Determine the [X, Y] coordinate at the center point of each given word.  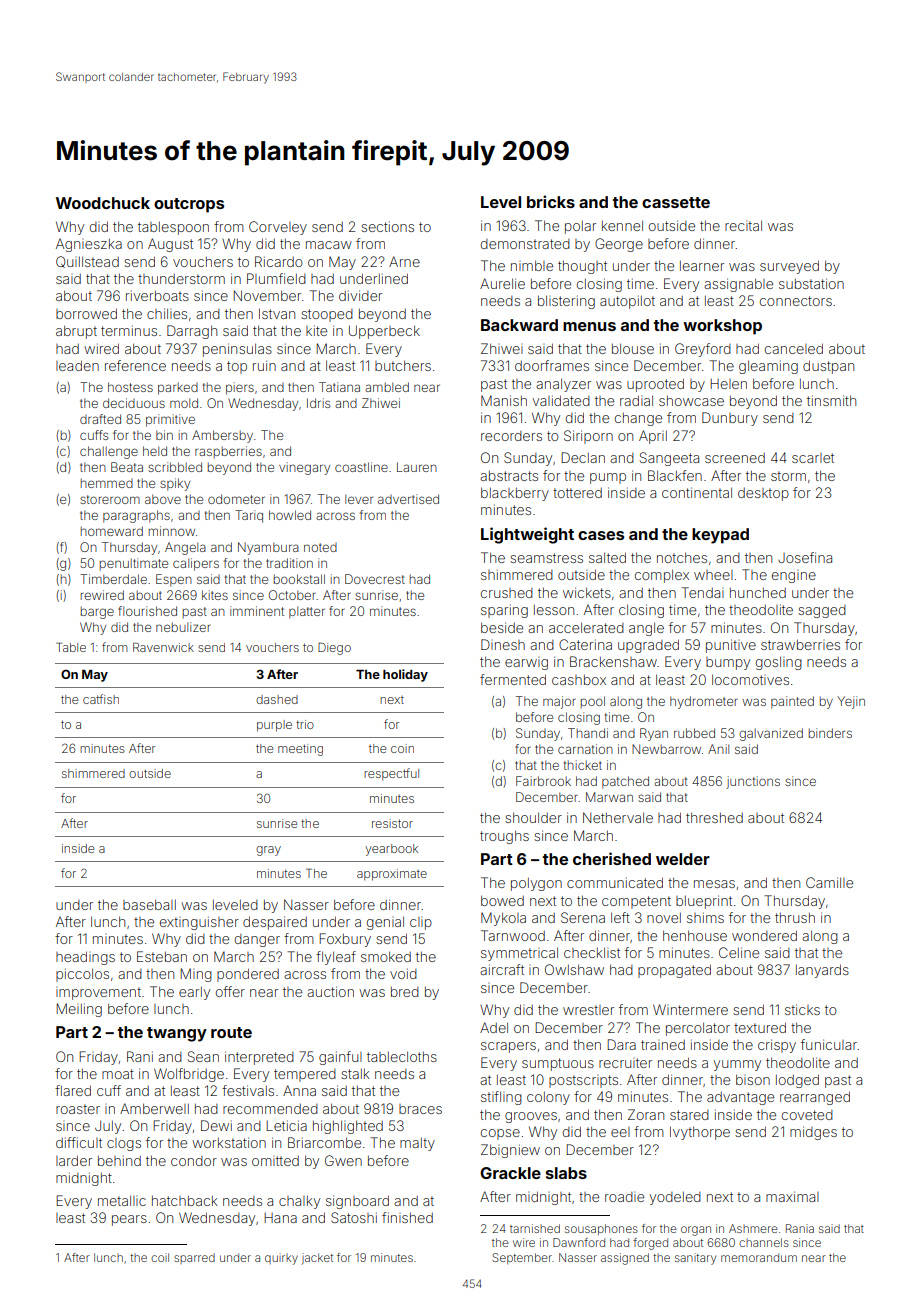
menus [589, 326]
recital [743, 225]
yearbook [391, 850]
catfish [101, 699]
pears [129, 1220]
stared [689, 1115]
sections [387, 226]
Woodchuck [103, 203]
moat [118, 1074]
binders [830, 733]
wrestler [588, 1010]
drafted [100, 419]
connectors [796, 301]
